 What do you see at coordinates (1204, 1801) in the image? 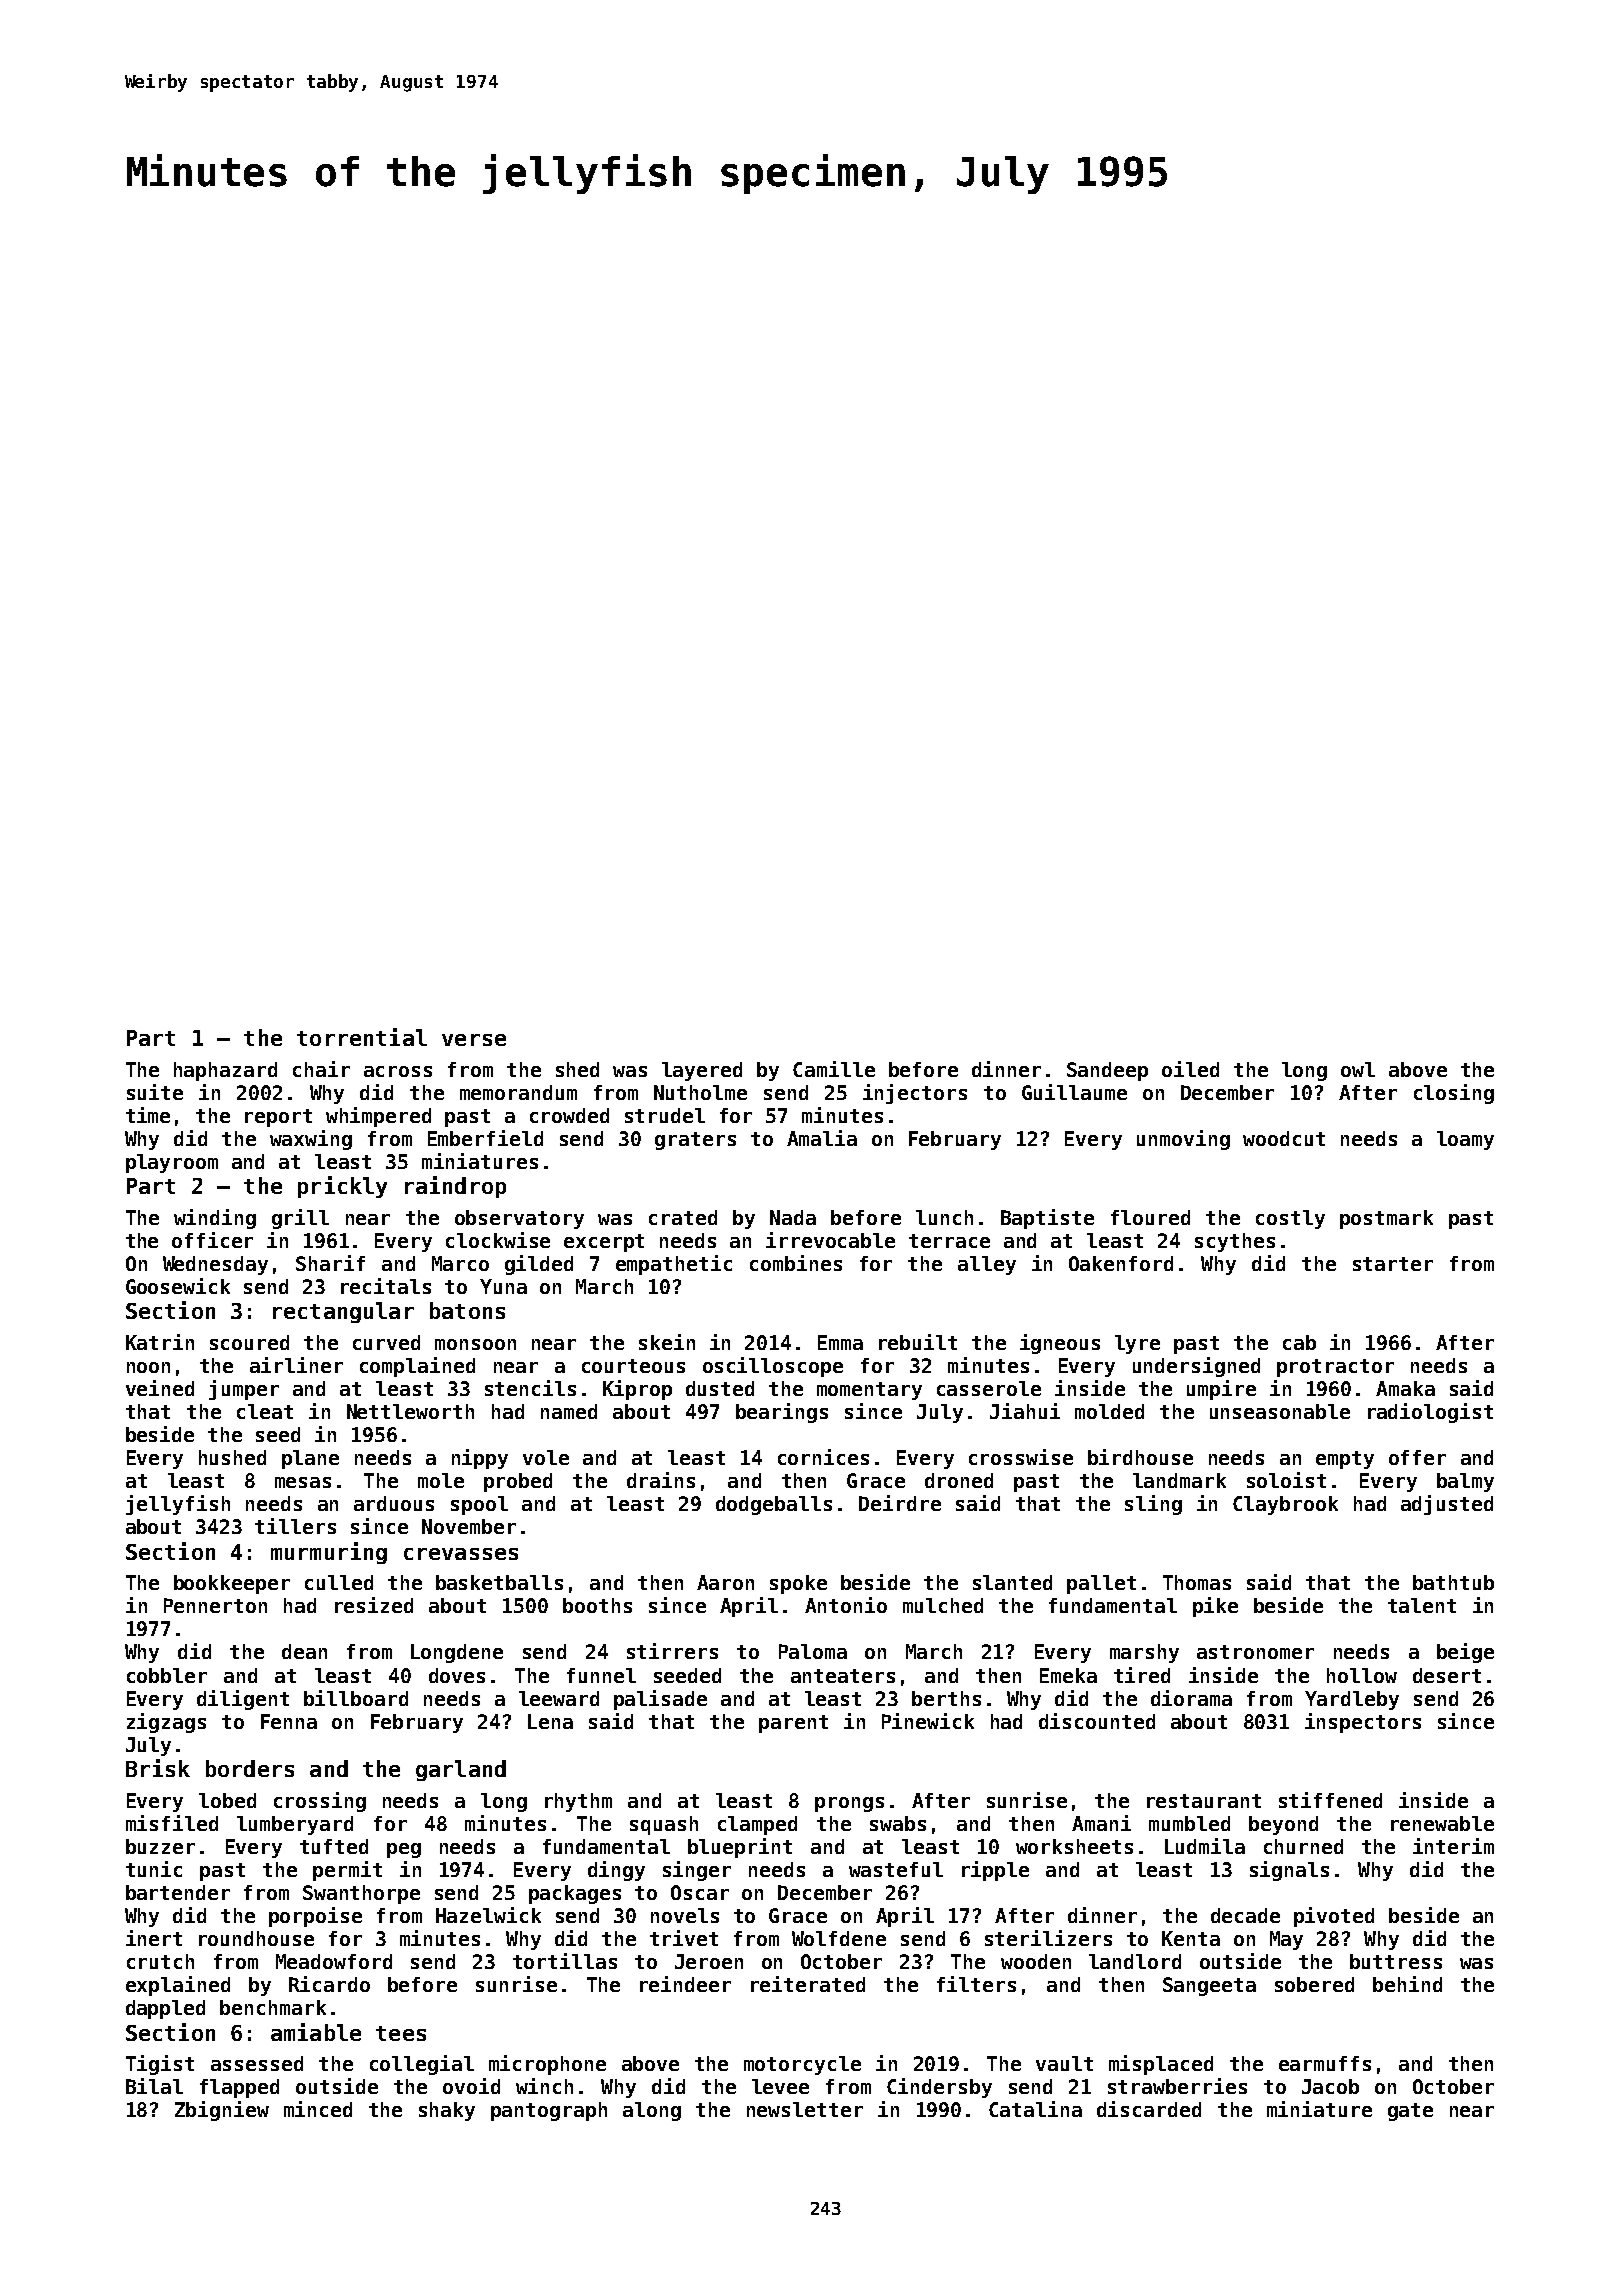
I see `restaurant` at bounding box center [1204, 1801].
